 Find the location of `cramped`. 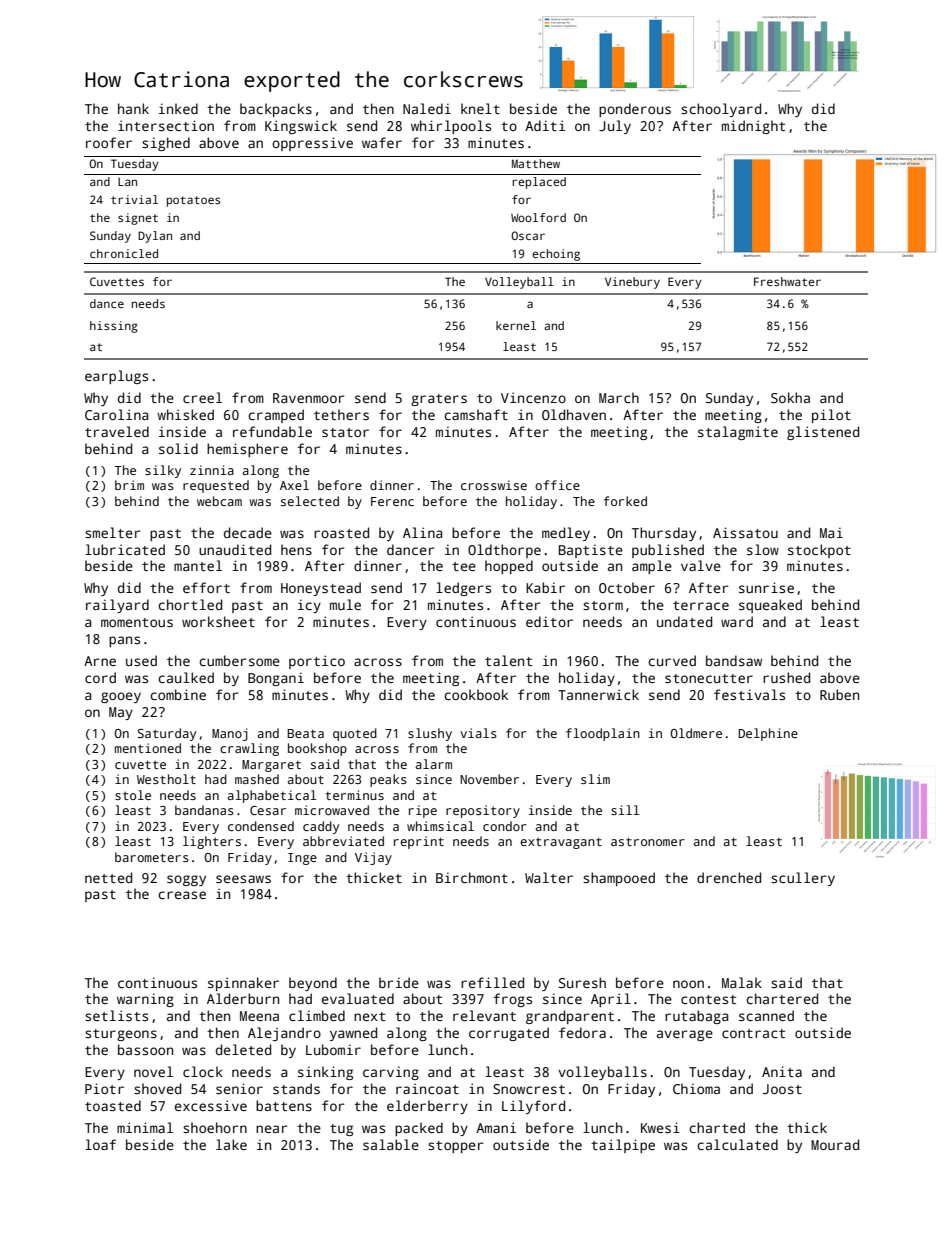

cramped is located at coordinates (276, 416).
